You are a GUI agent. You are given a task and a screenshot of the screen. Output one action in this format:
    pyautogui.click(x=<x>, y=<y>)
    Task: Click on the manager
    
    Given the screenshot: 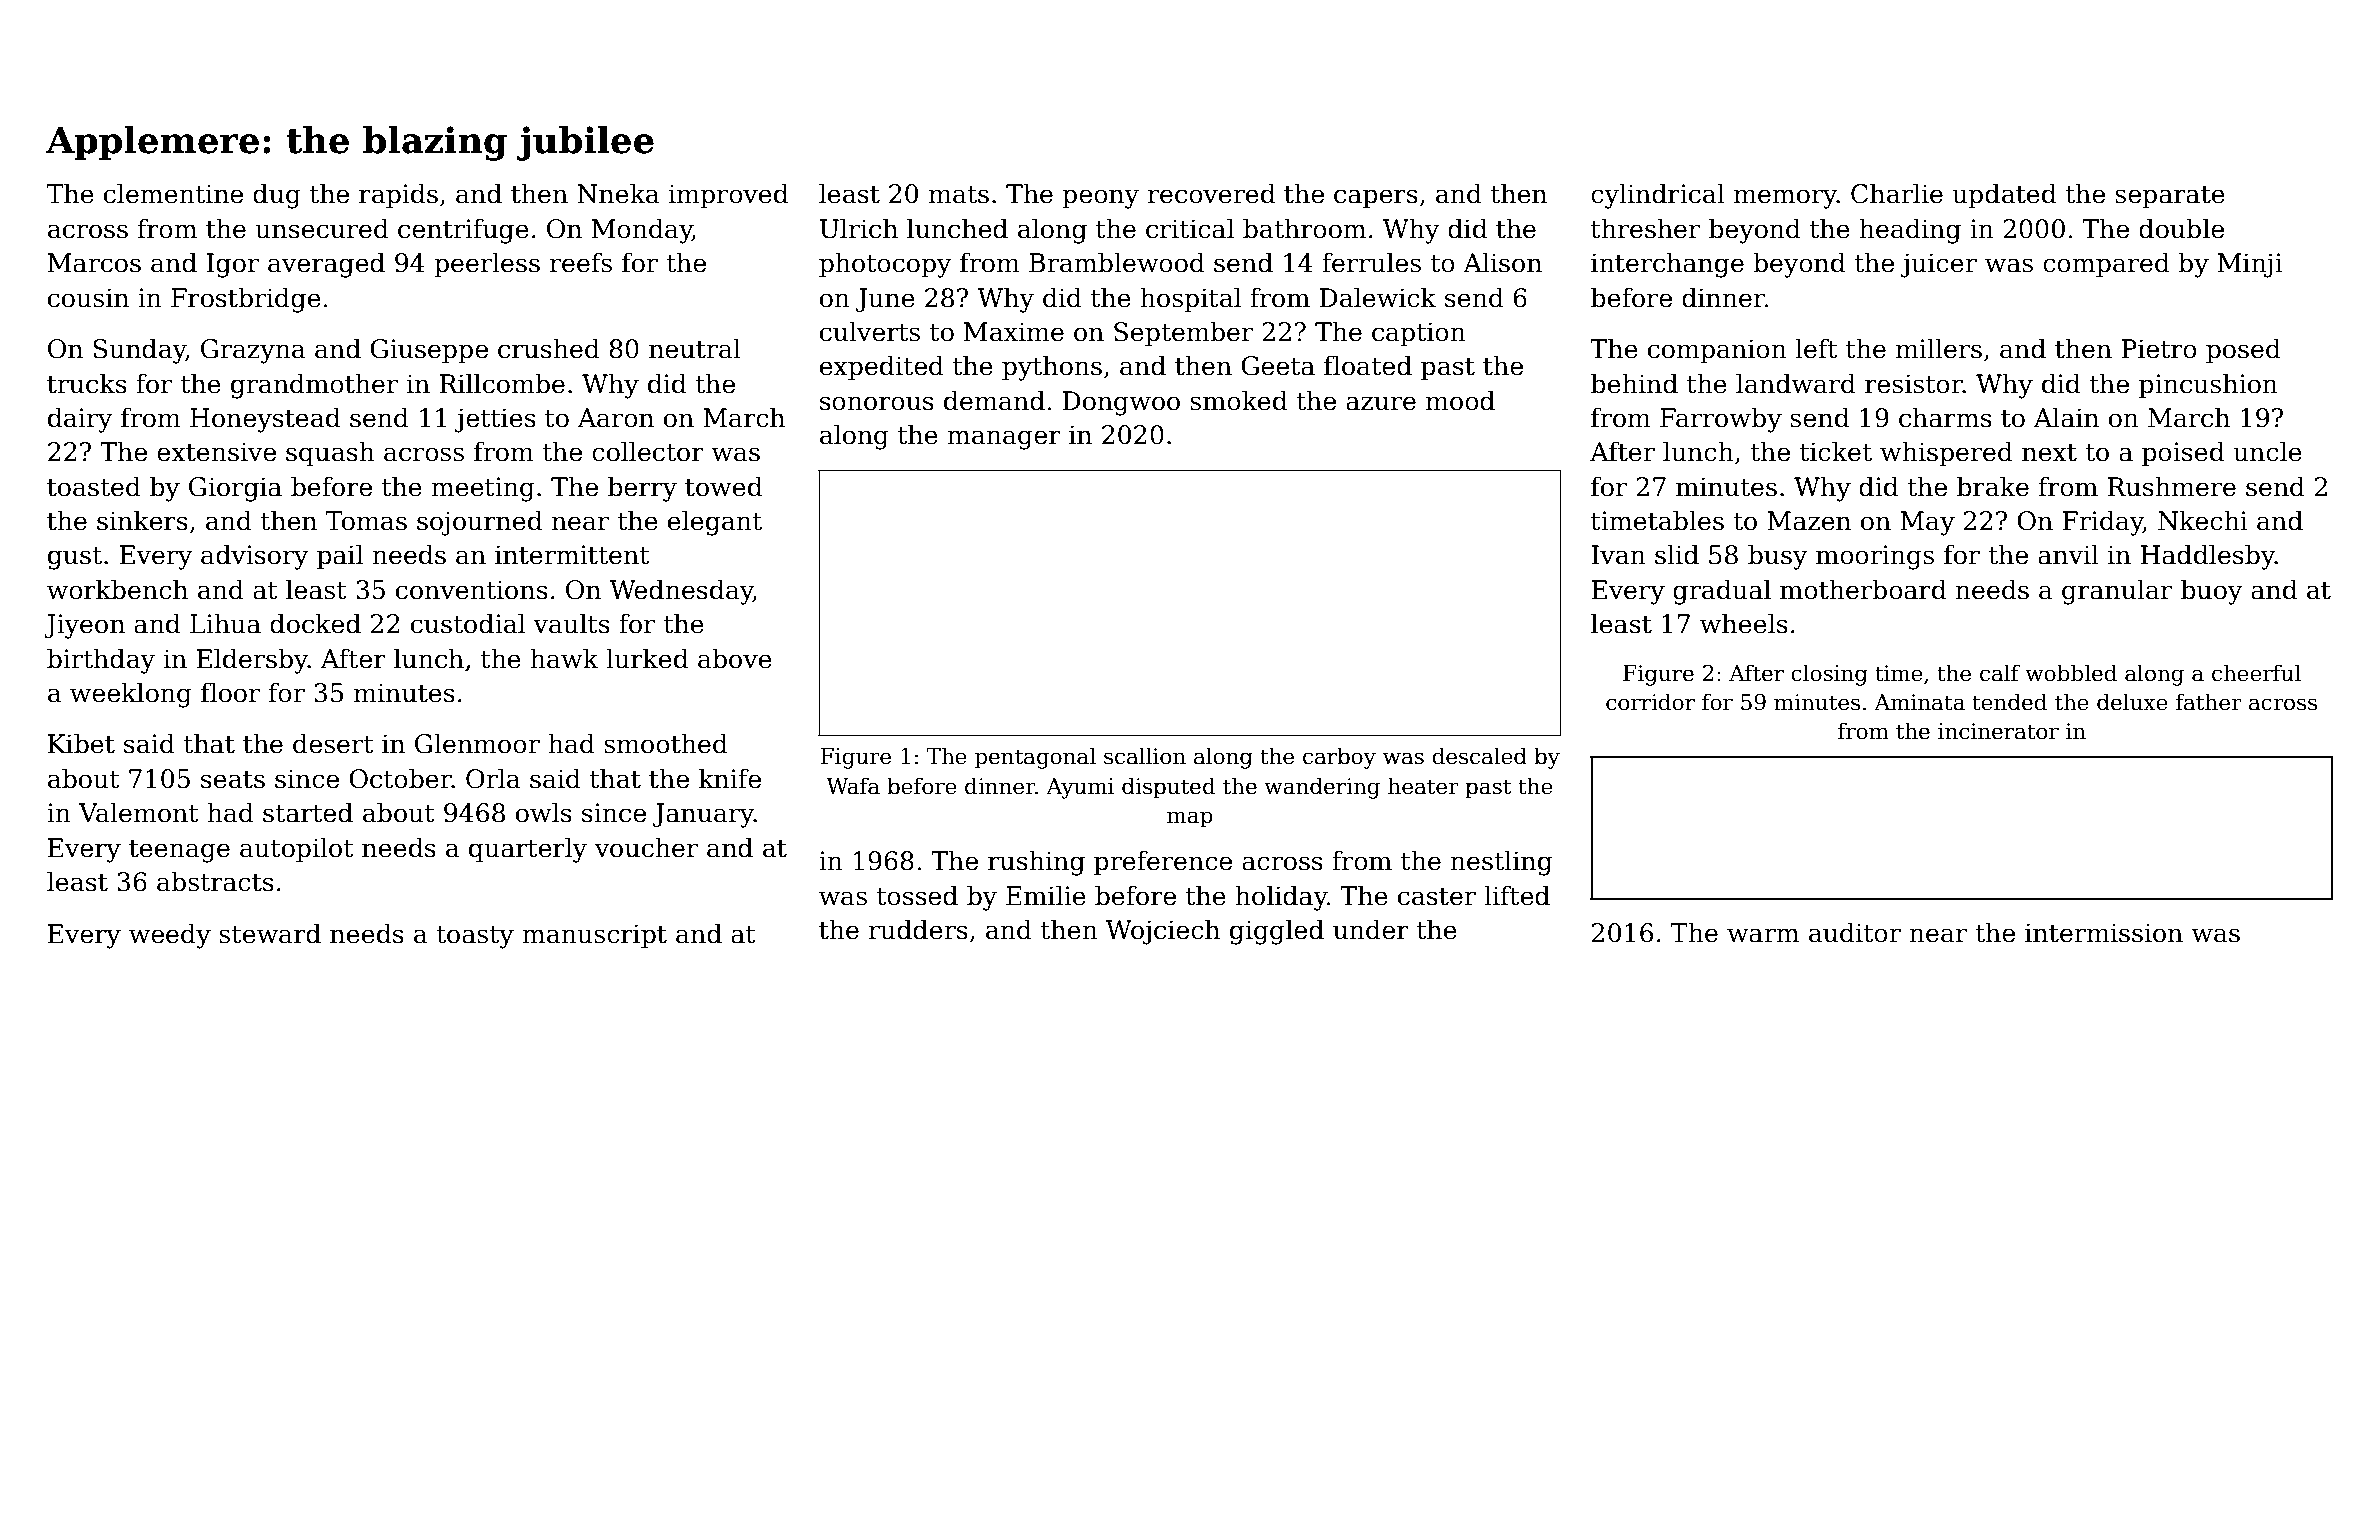 What is the action you would take?
    pyautogui.click(x=1004, y=440)
